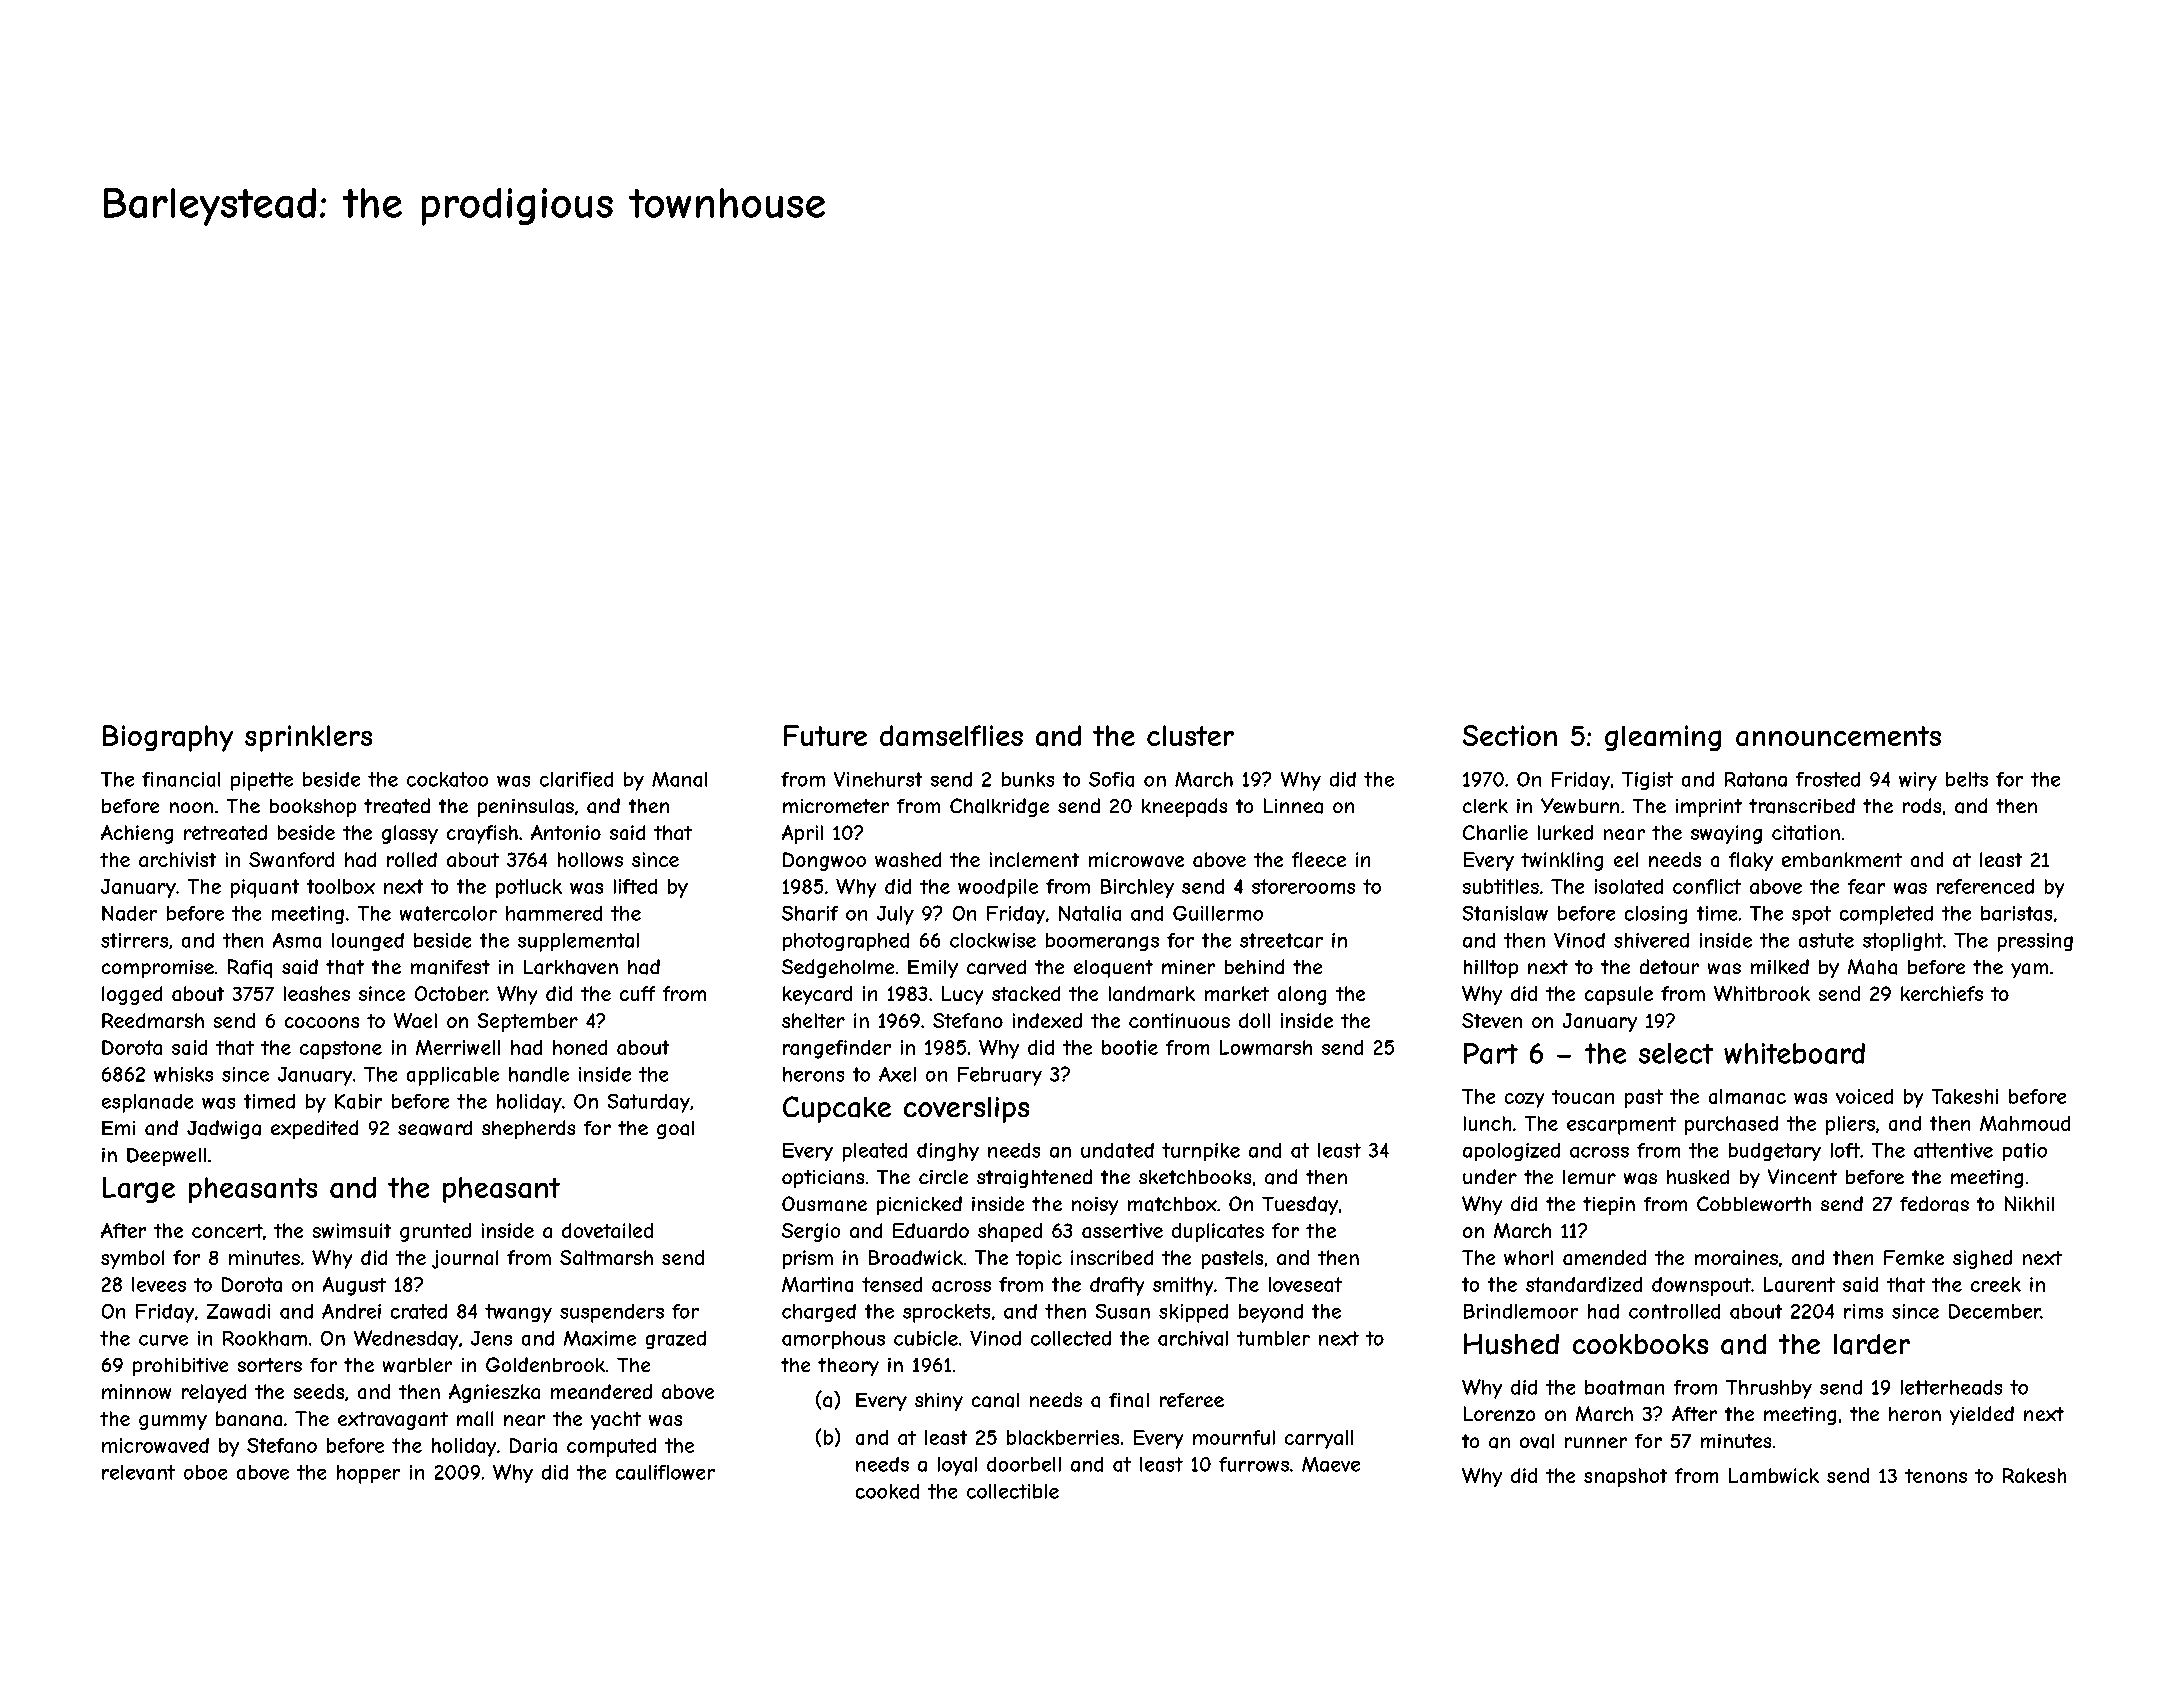  I want to click on clarified, so click(576, 779).
